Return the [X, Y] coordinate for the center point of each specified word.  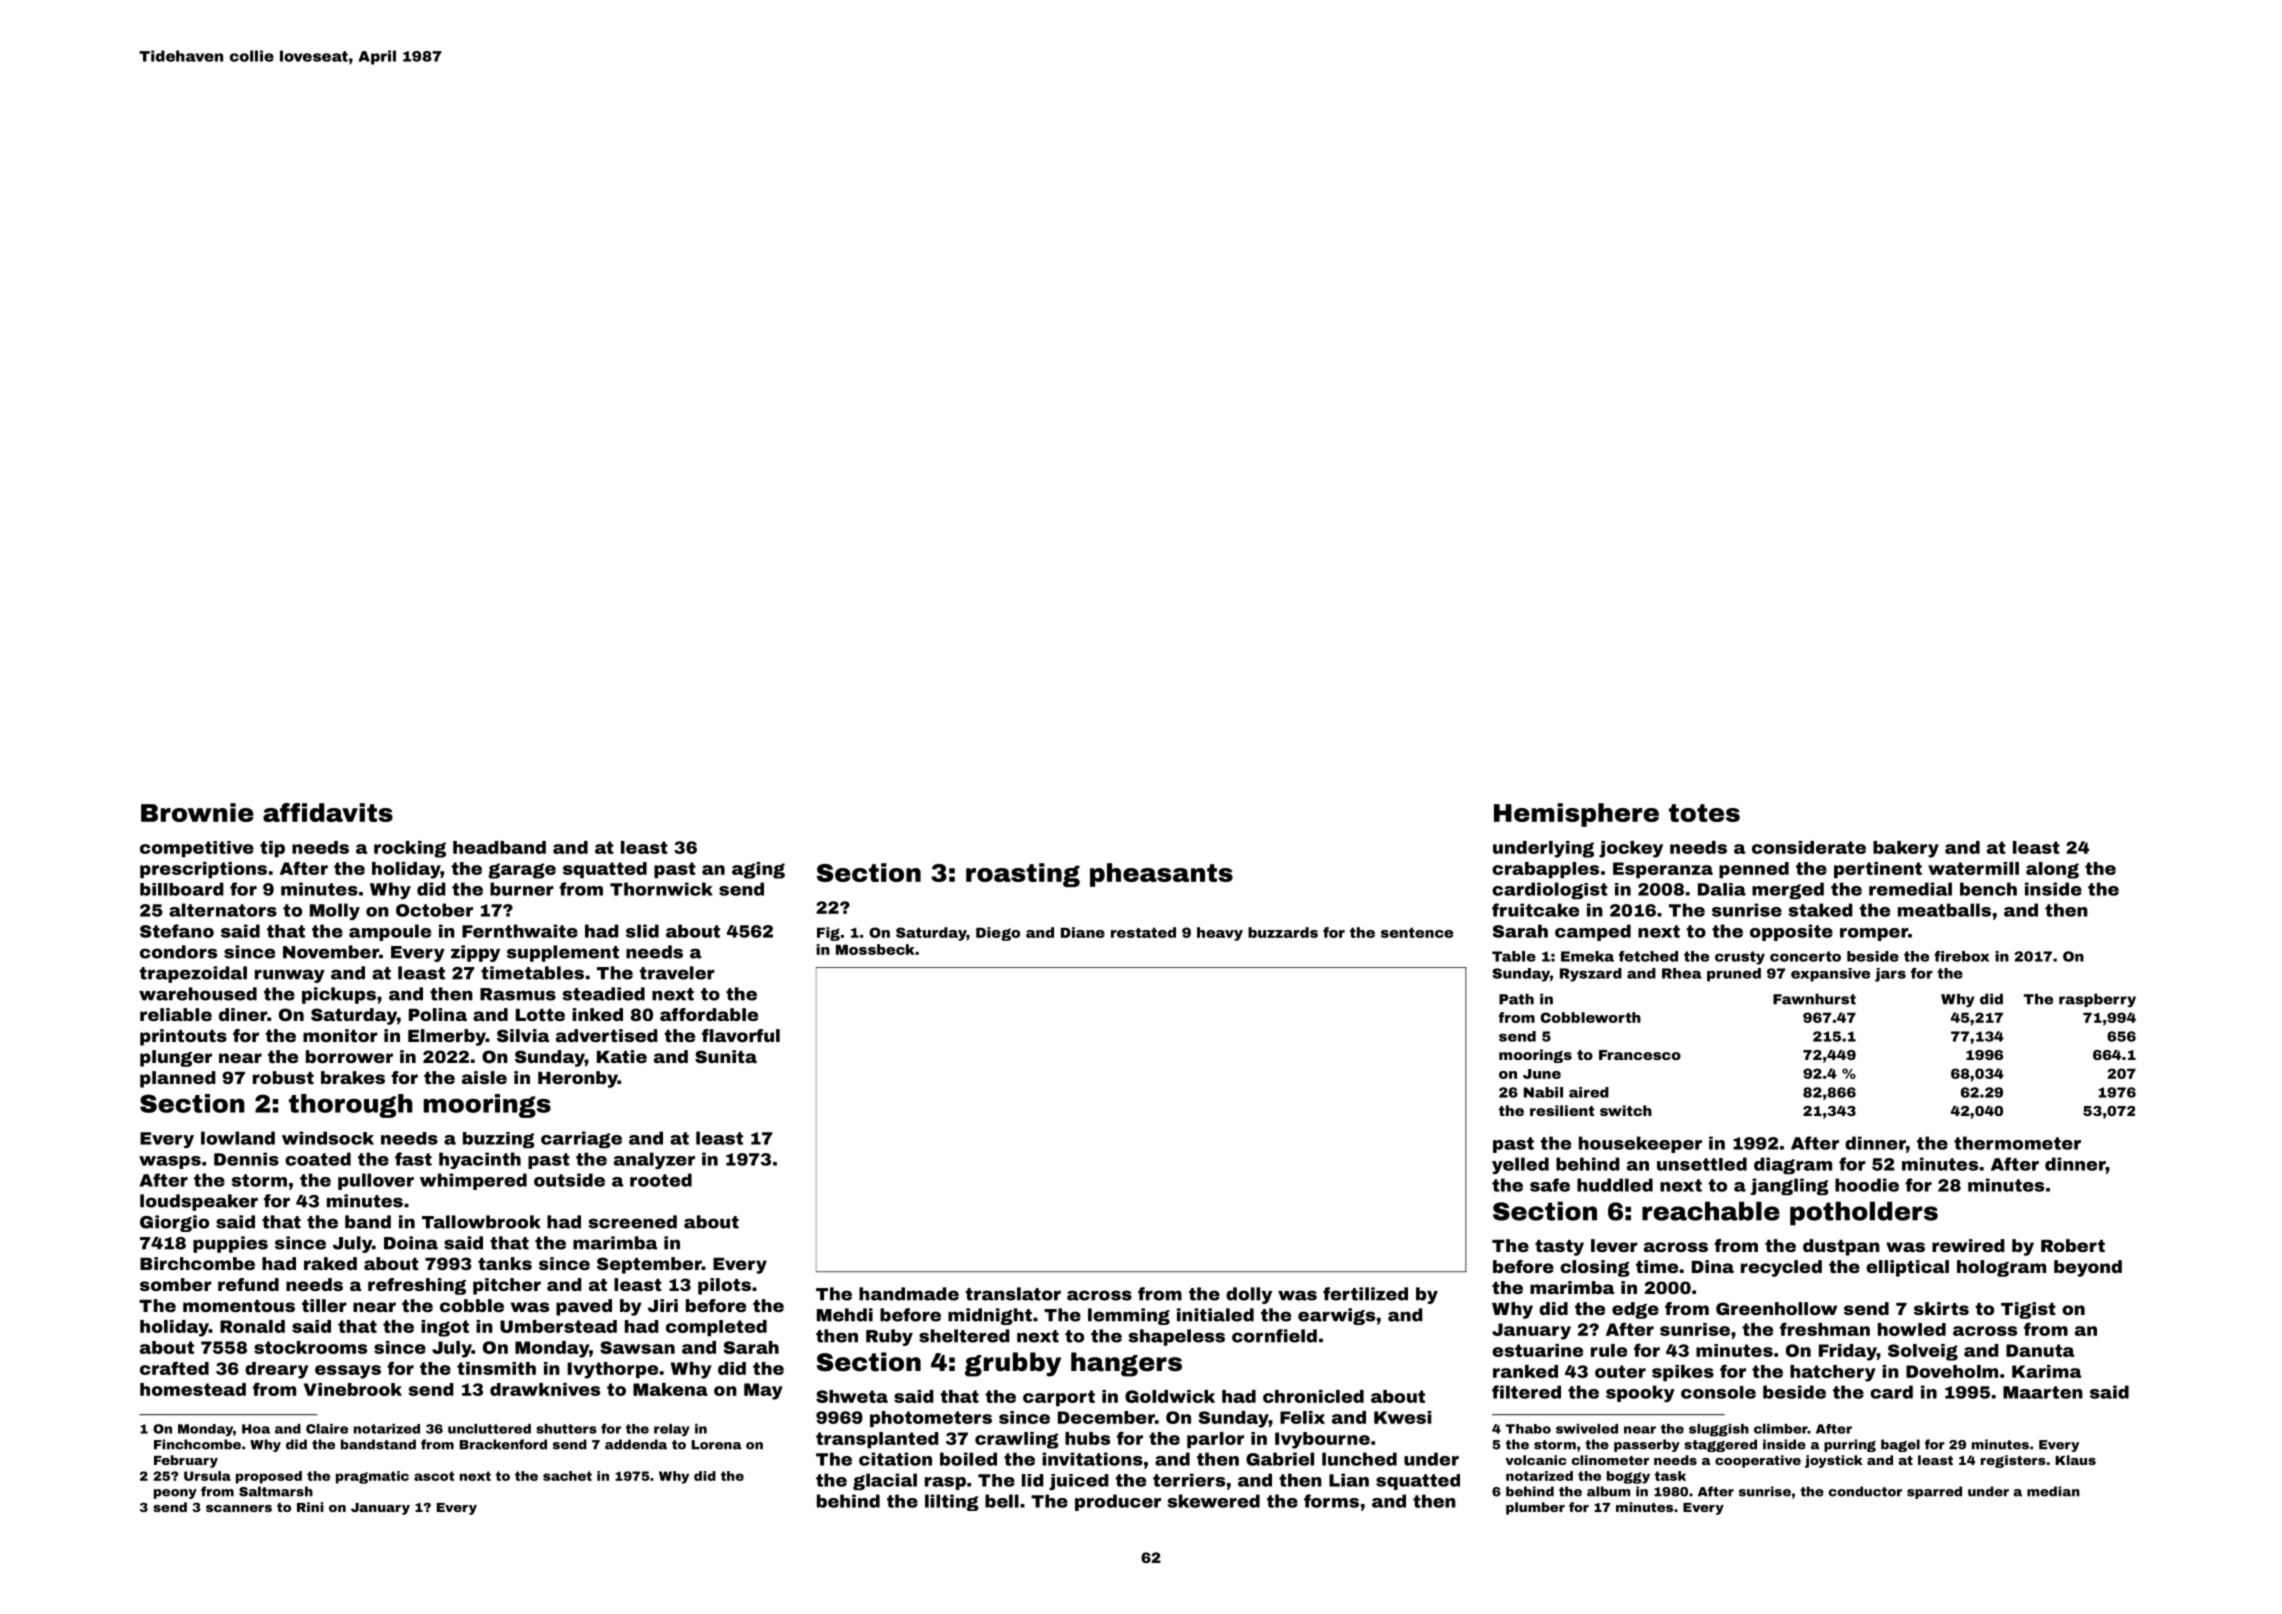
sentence [1417, 932]
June [1542, 1074]
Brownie [197, 812]
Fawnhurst [1814, 999]
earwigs [1336, 1316]
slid [642, 931]
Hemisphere [1576, 815]
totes [1704, 813]
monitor [340, 1035]
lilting [952, 1502]
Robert [2073, 1245]
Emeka [1587, 956]
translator [1013, 1294]
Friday [1848, 1352]
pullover [376, 1181]
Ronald [252, 1326]
